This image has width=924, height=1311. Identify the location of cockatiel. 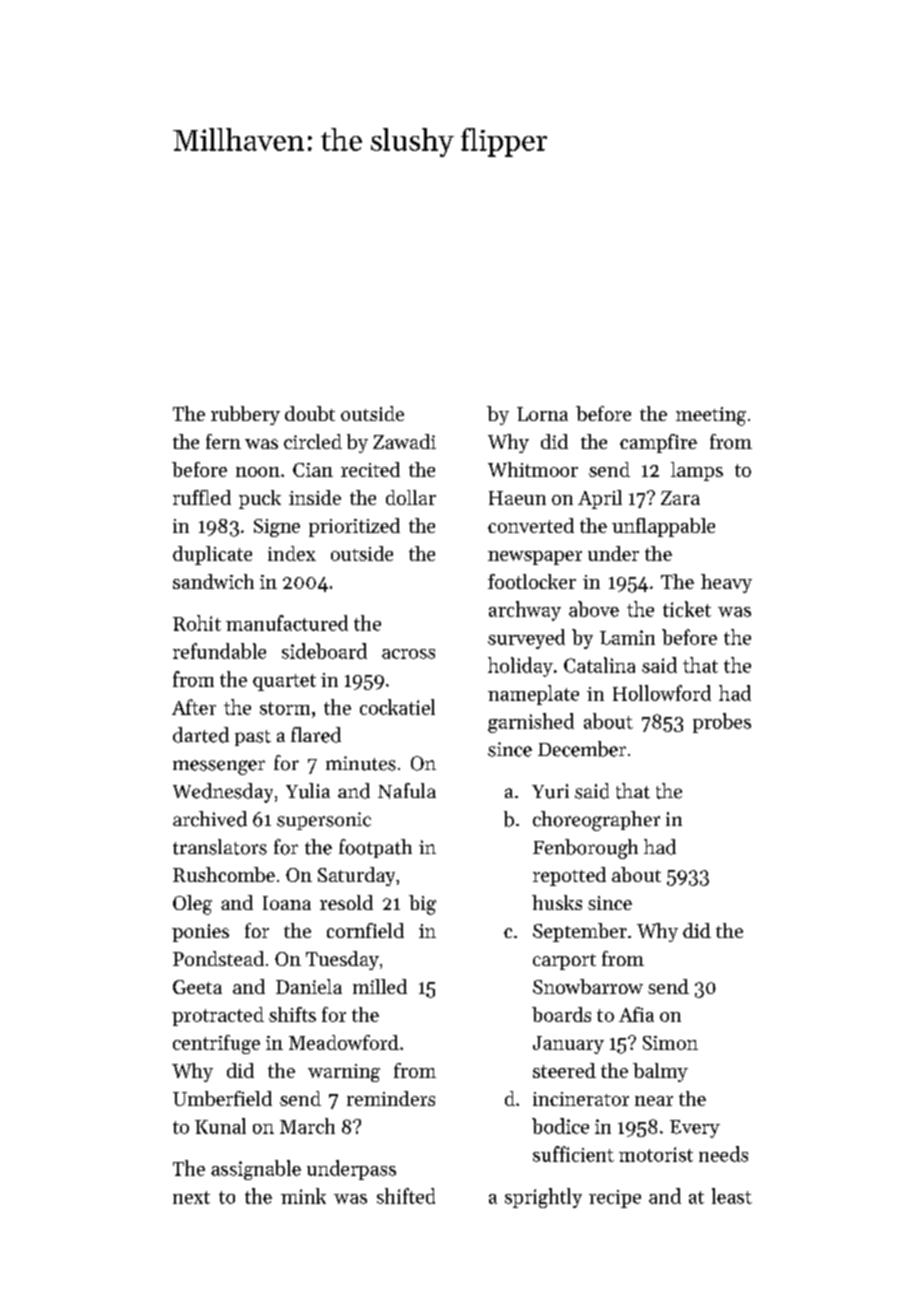
(397, 707).
